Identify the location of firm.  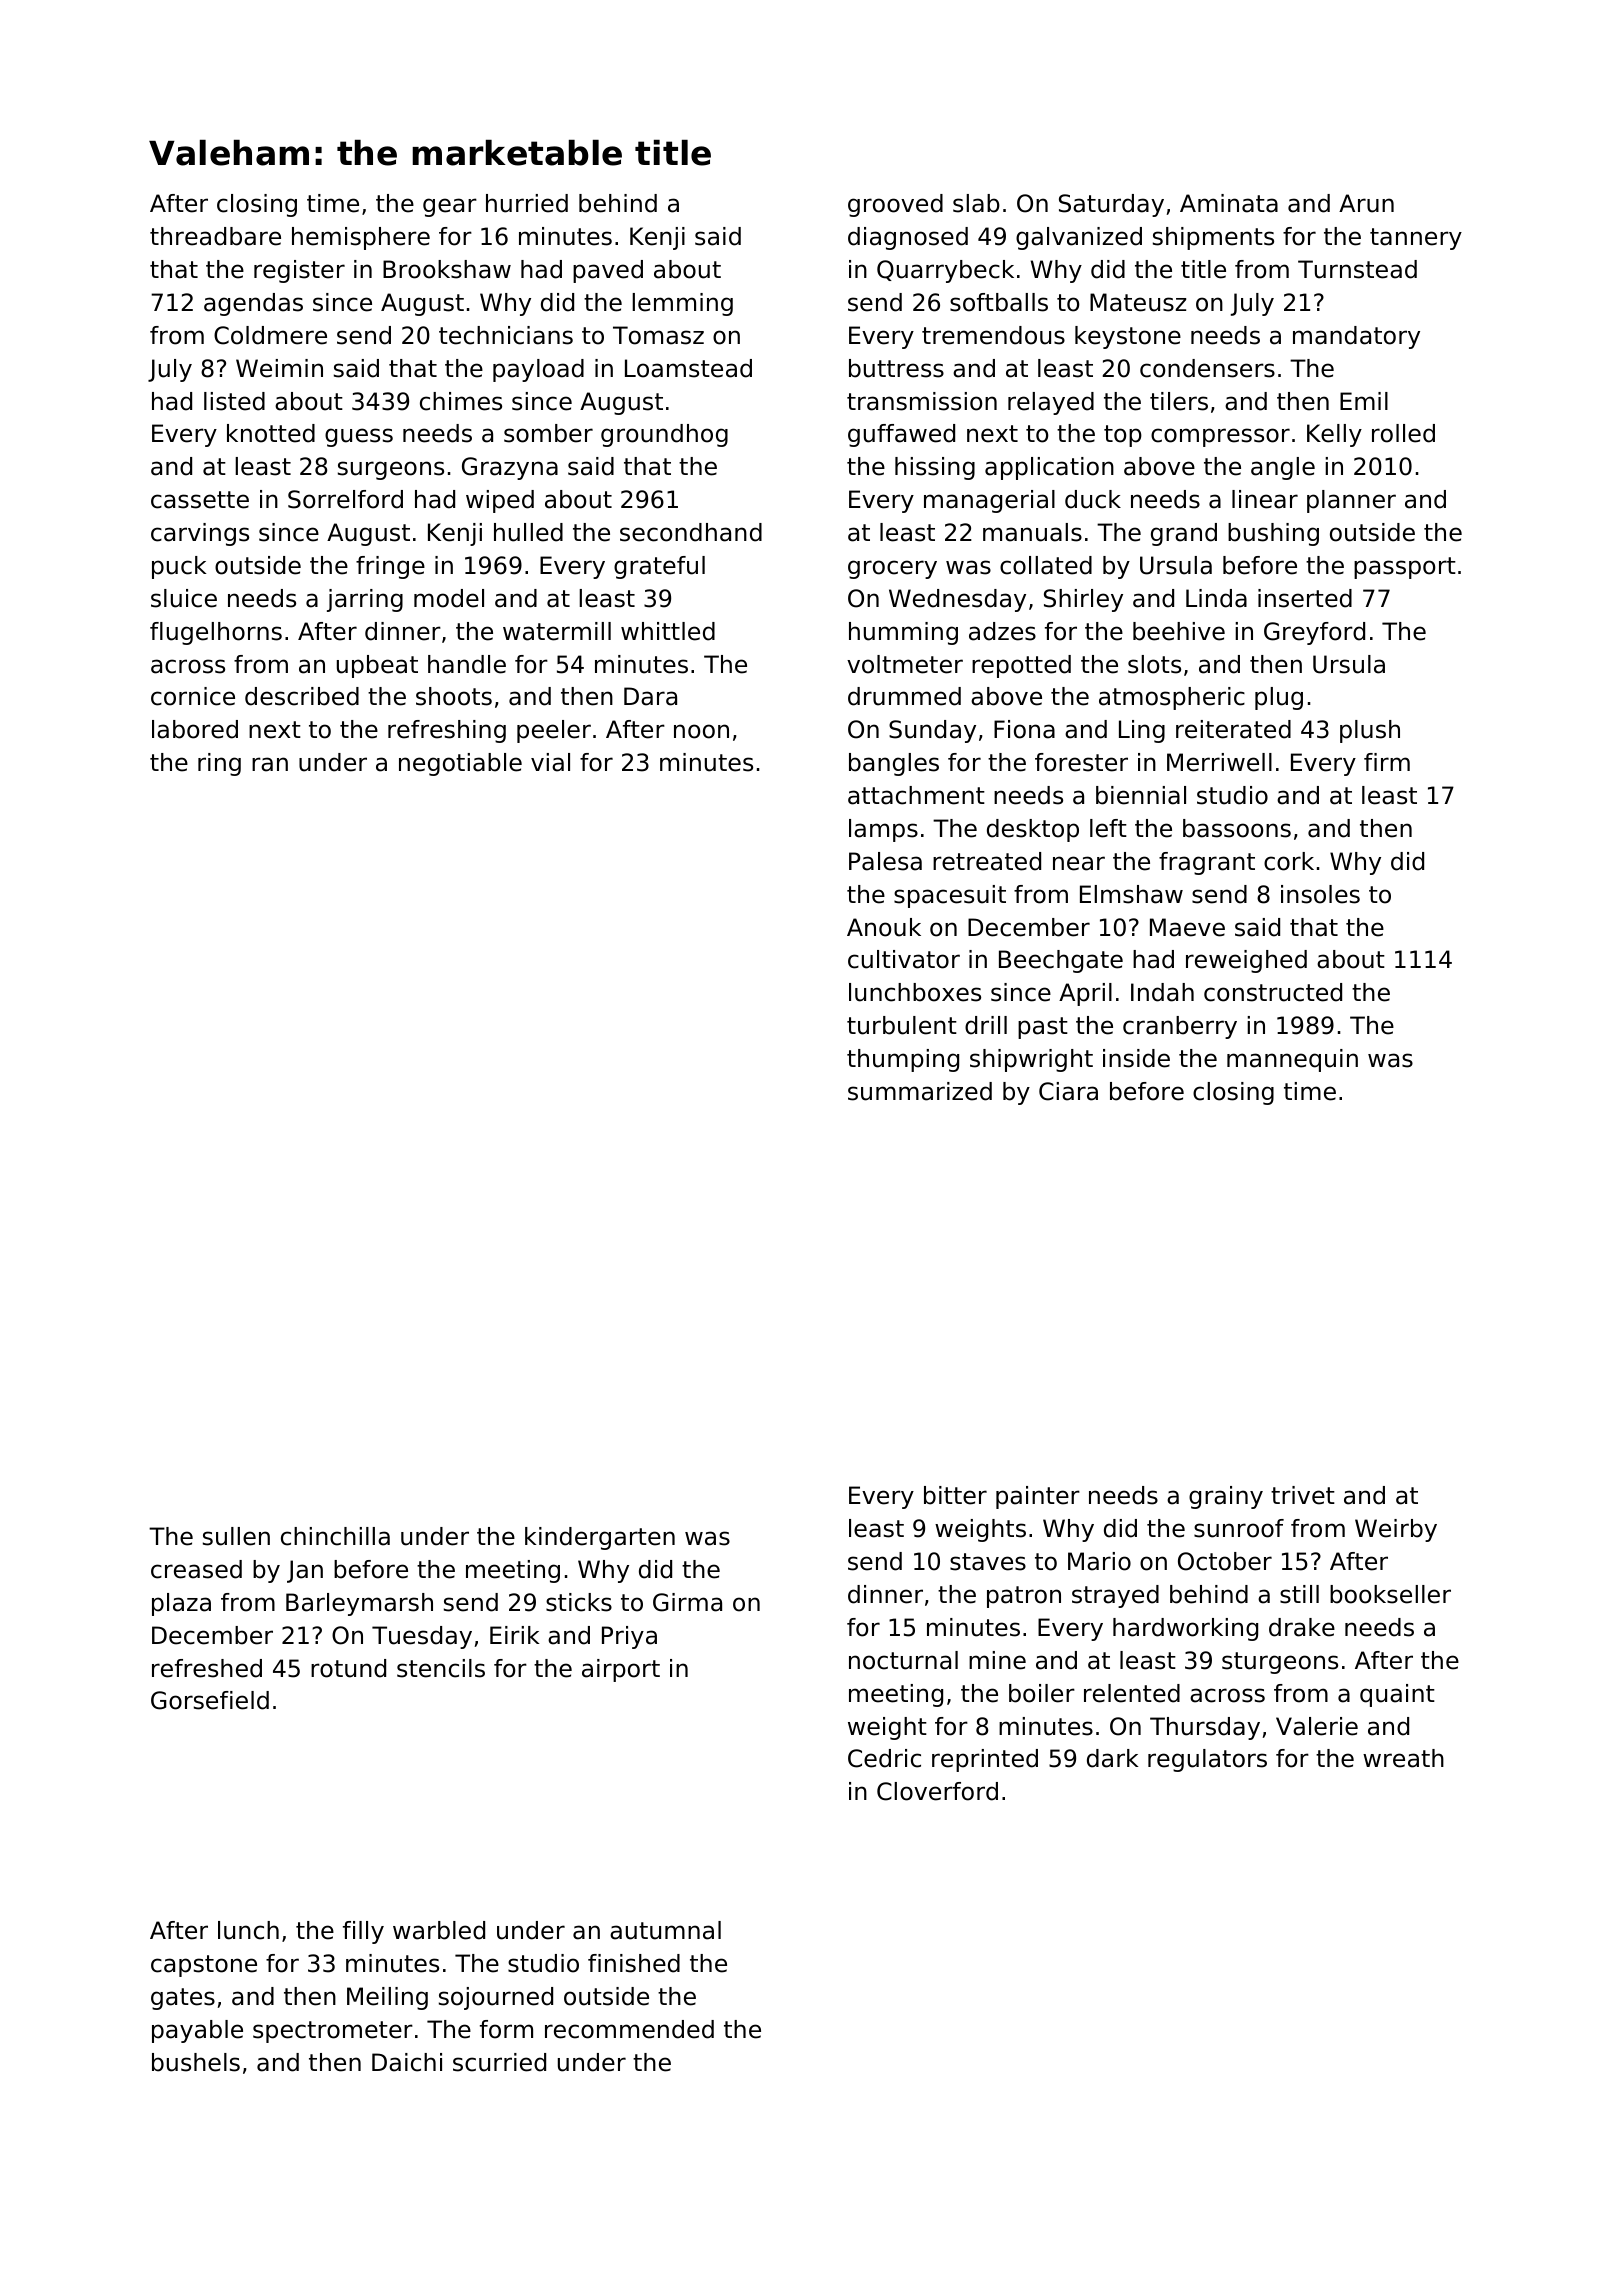
(1387, 762).
